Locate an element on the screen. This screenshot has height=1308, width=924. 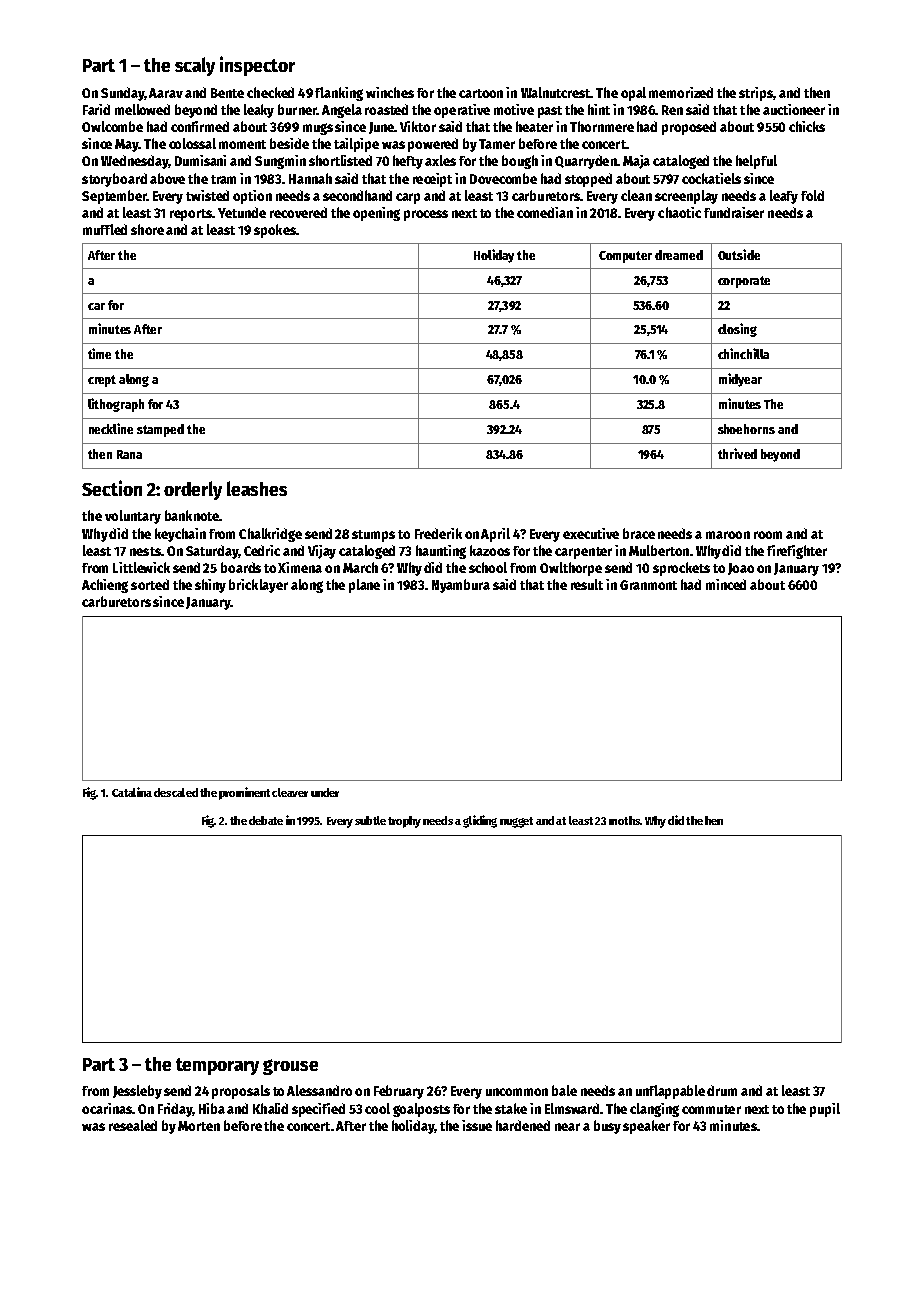
grouse is located at coordinates (290, 1067).
